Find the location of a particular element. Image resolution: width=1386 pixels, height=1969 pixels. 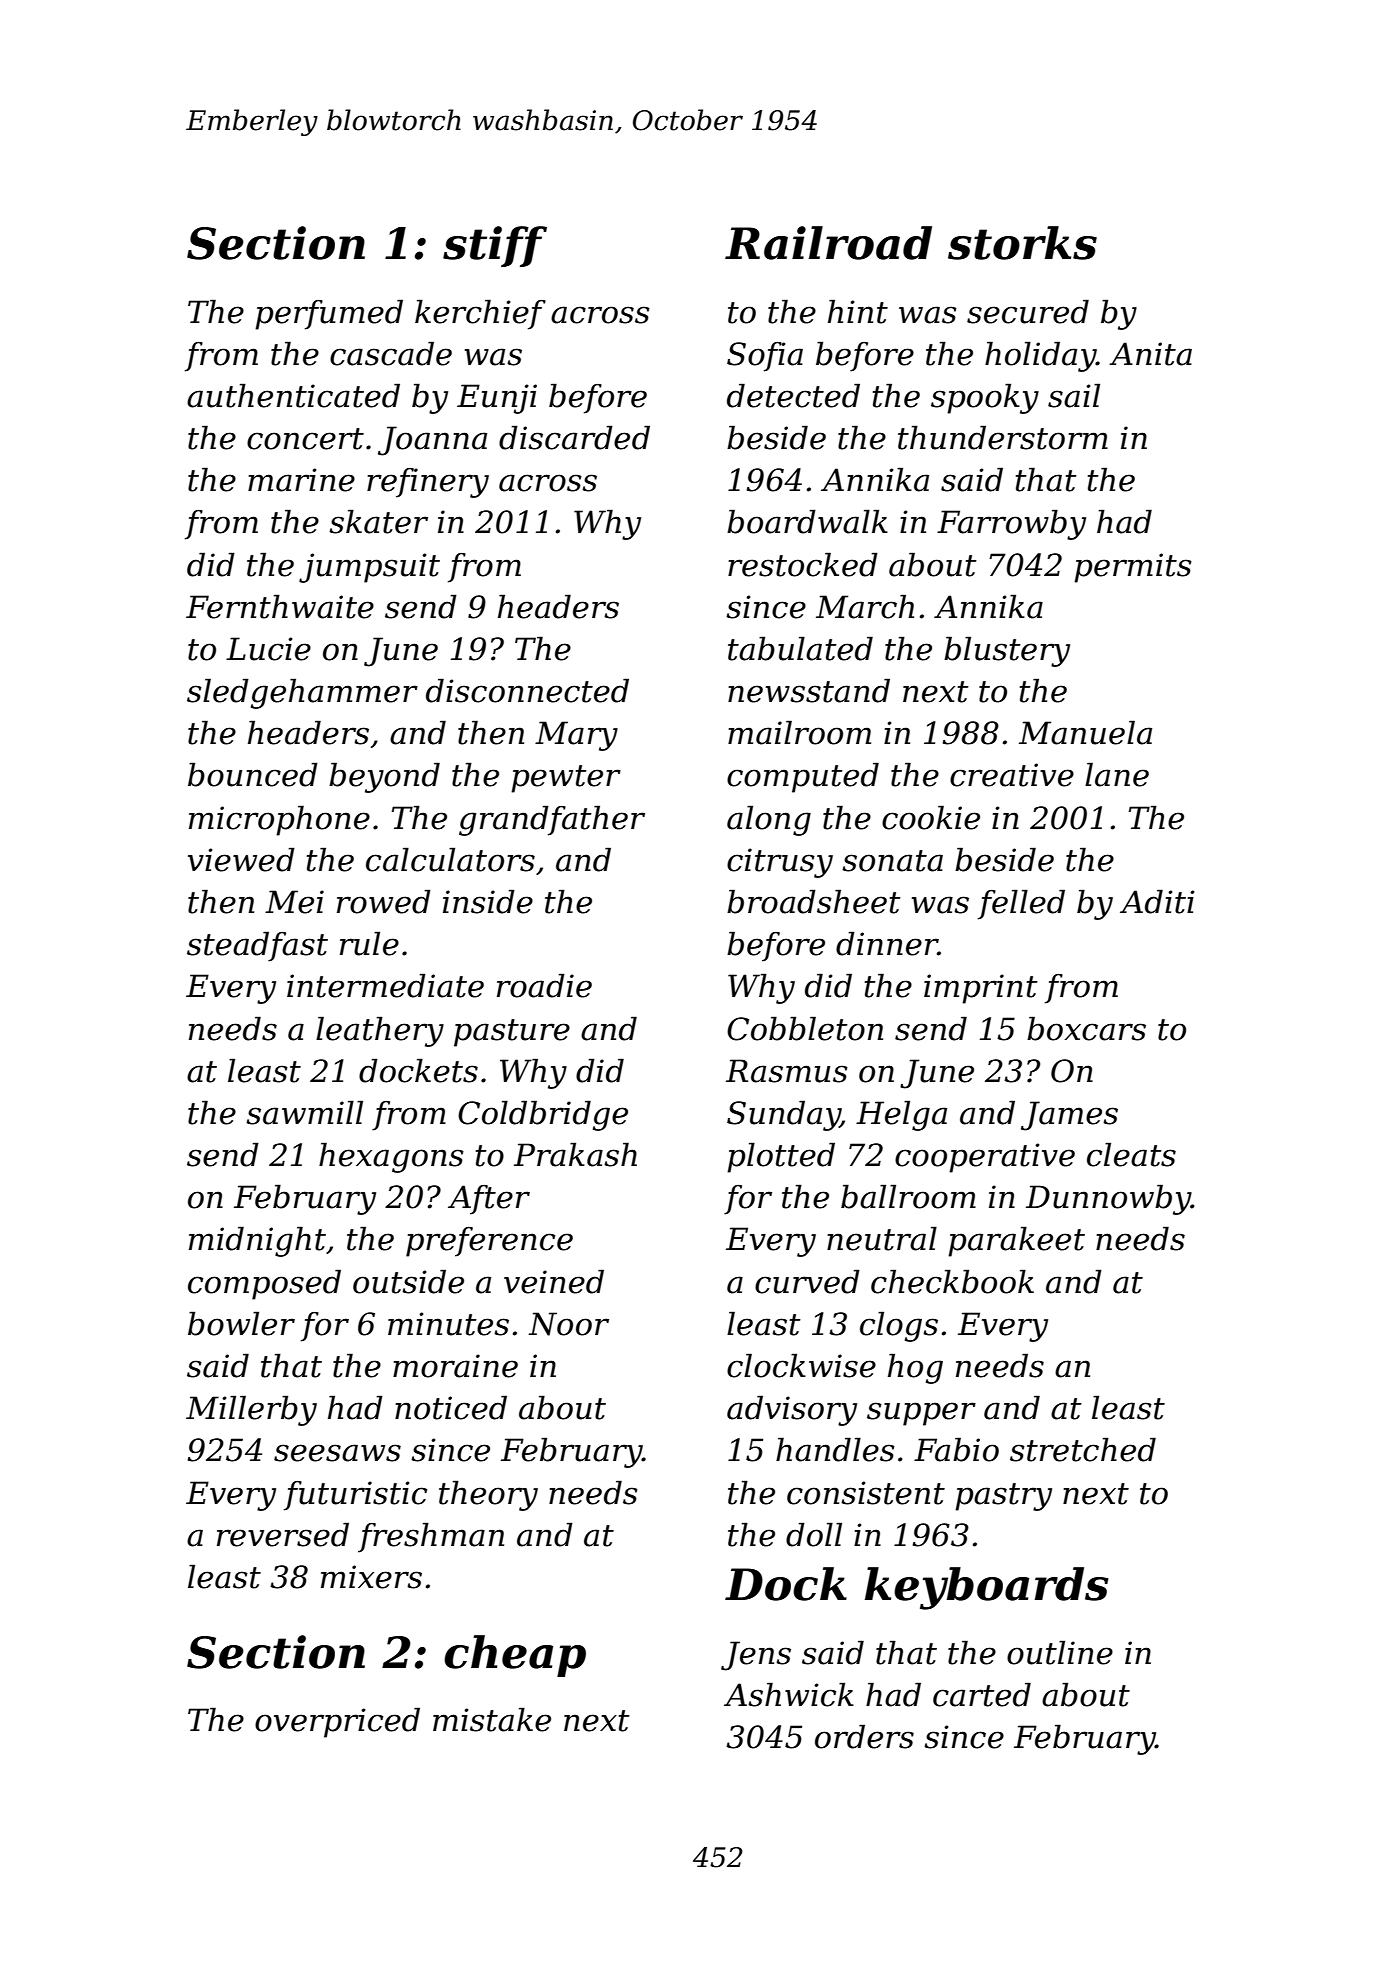

perfumed is located at coordinates (329, 314).
